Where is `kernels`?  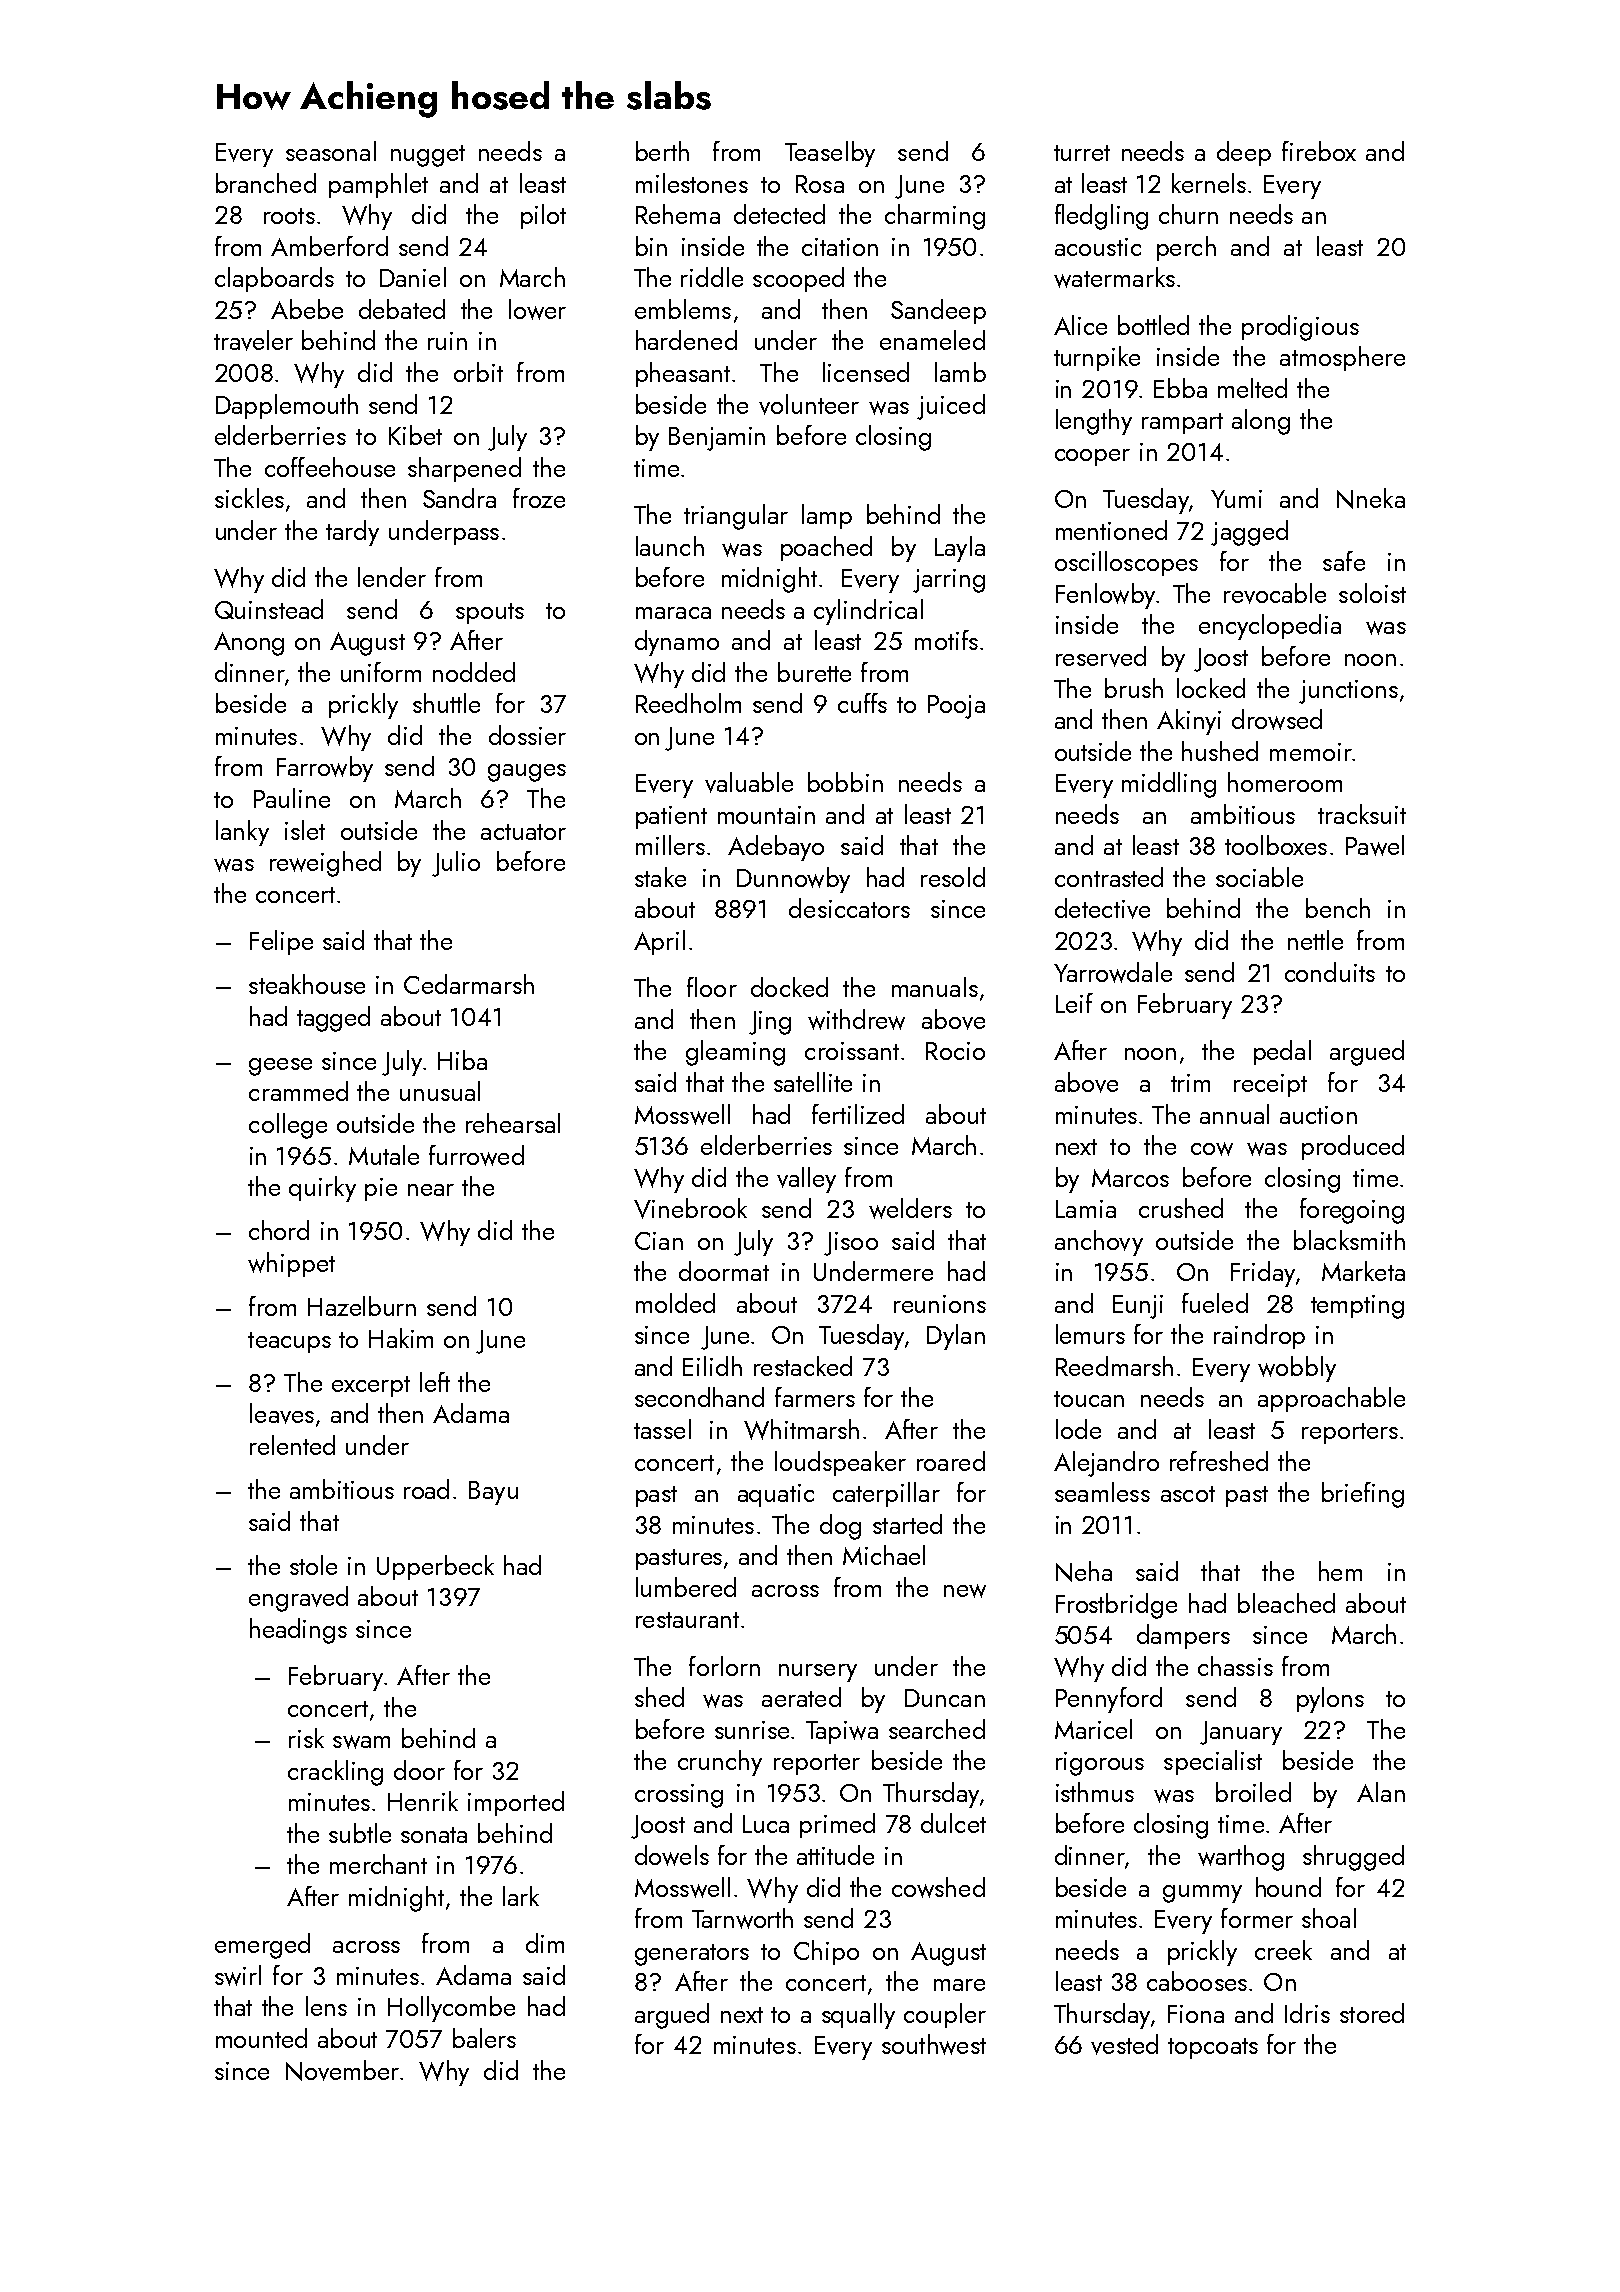
kernels is located at coordinates (1209, 183).
